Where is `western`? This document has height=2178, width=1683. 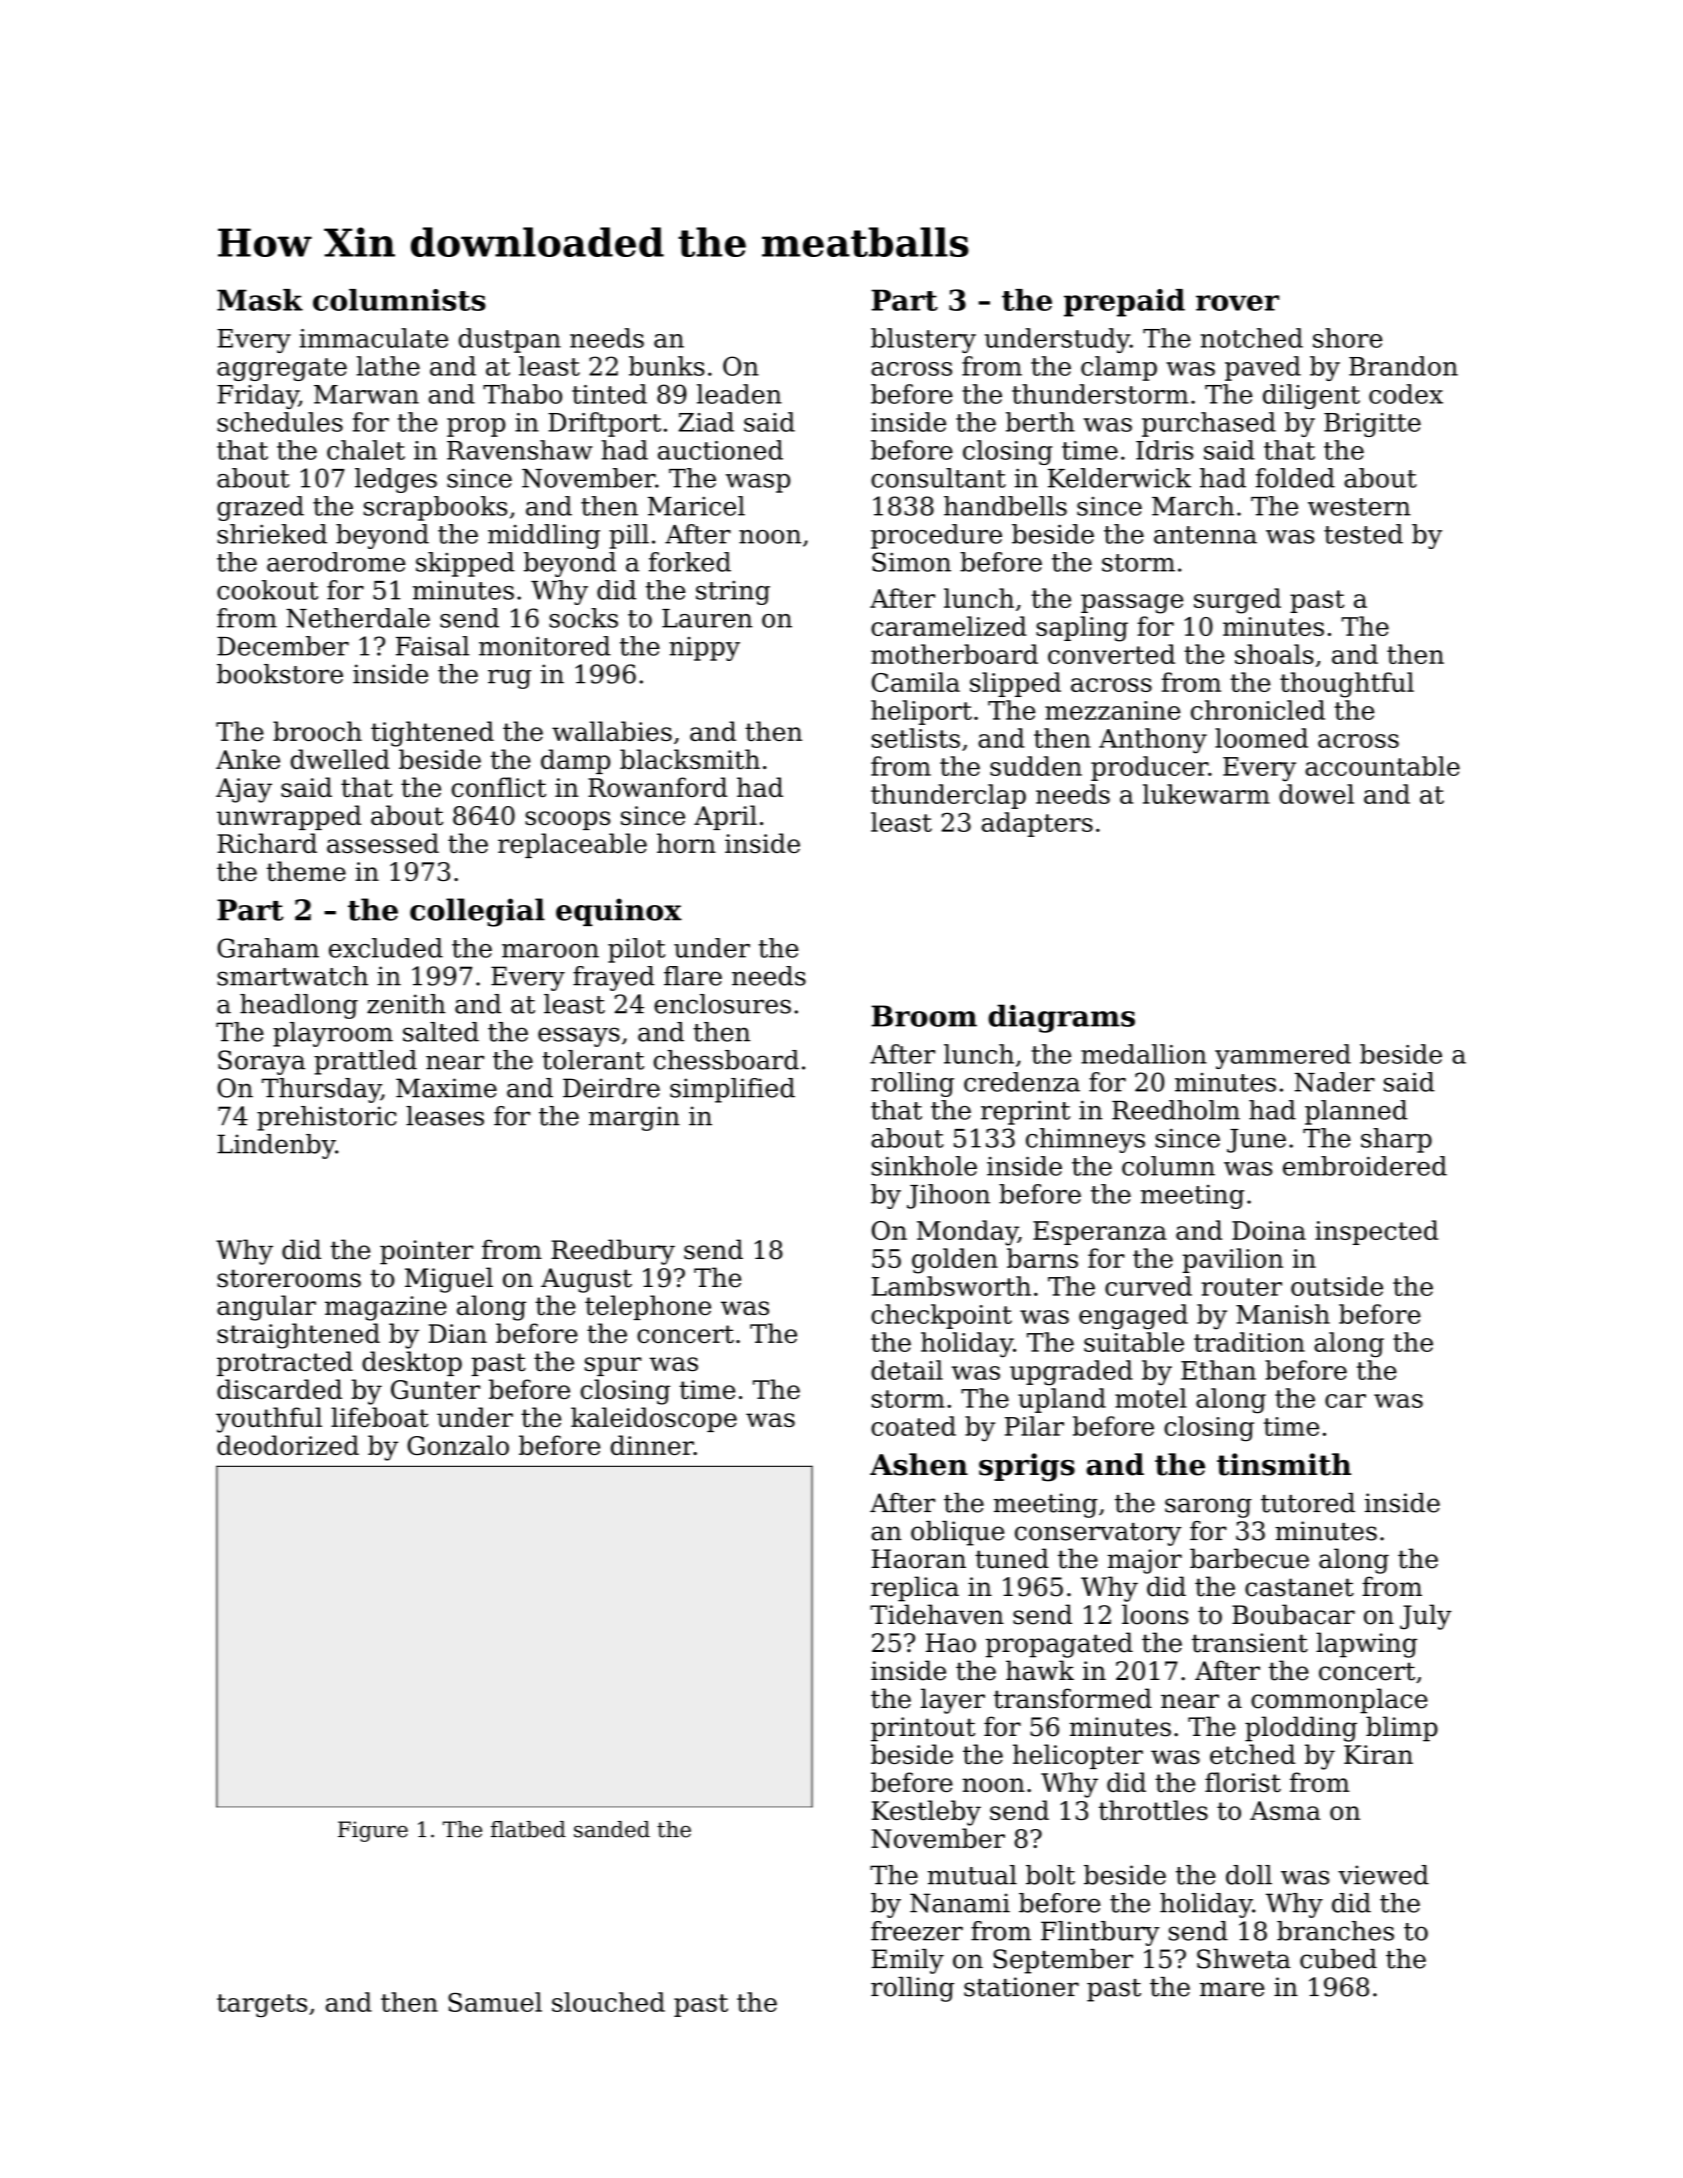
western is located at coordinates (1359, 507).
